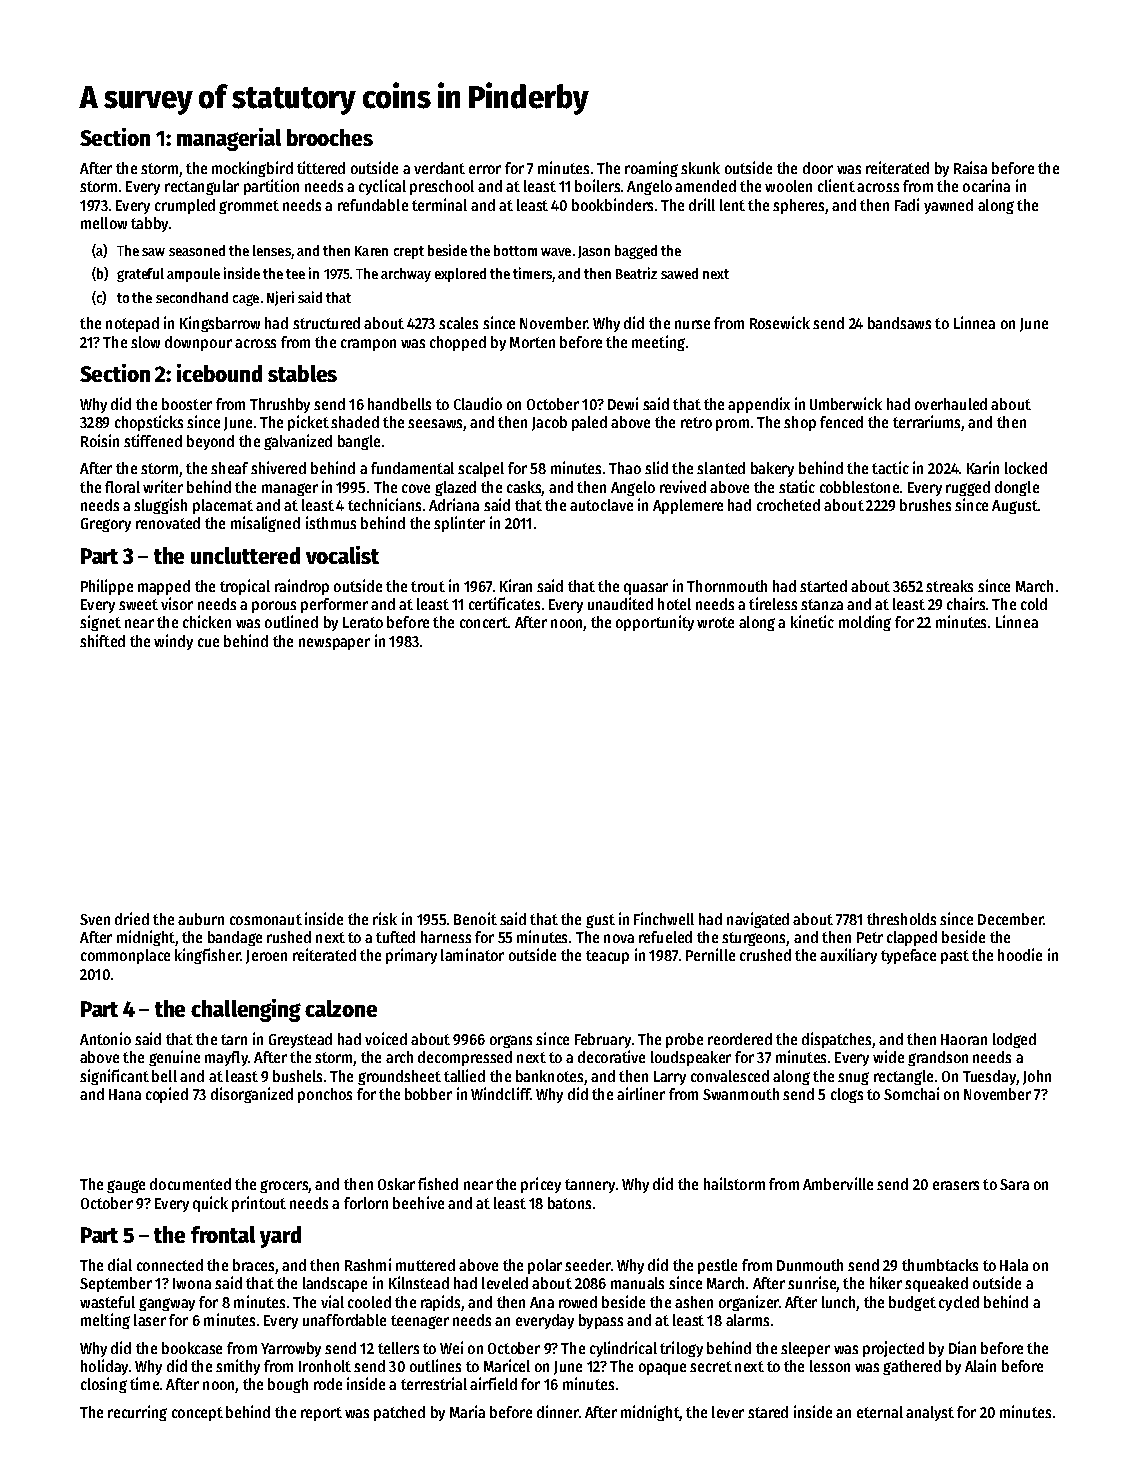  I want to click on concert, so click(484, 622).
